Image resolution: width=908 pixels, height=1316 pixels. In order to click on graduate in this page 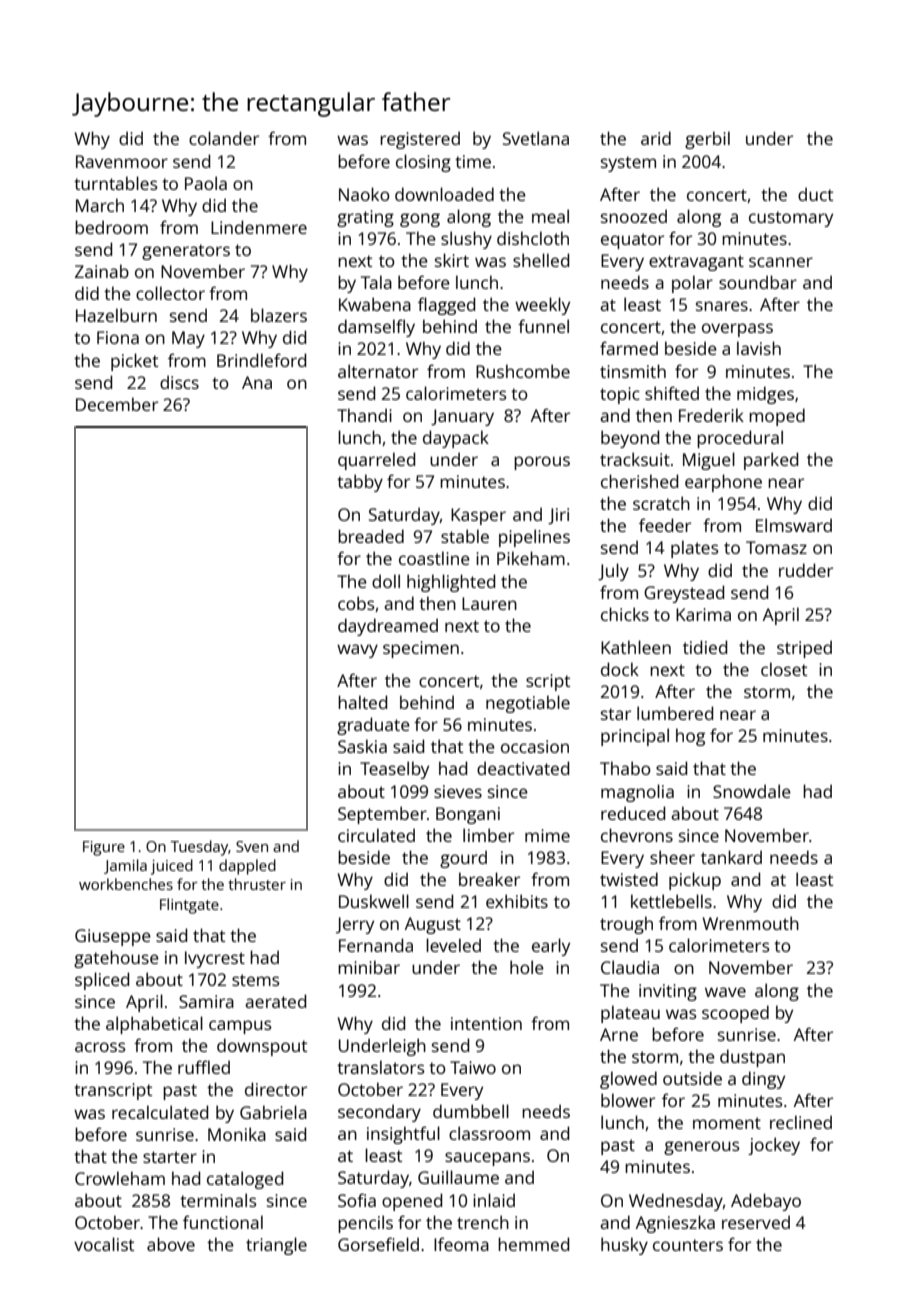, I will do `click(373, 726)`.
